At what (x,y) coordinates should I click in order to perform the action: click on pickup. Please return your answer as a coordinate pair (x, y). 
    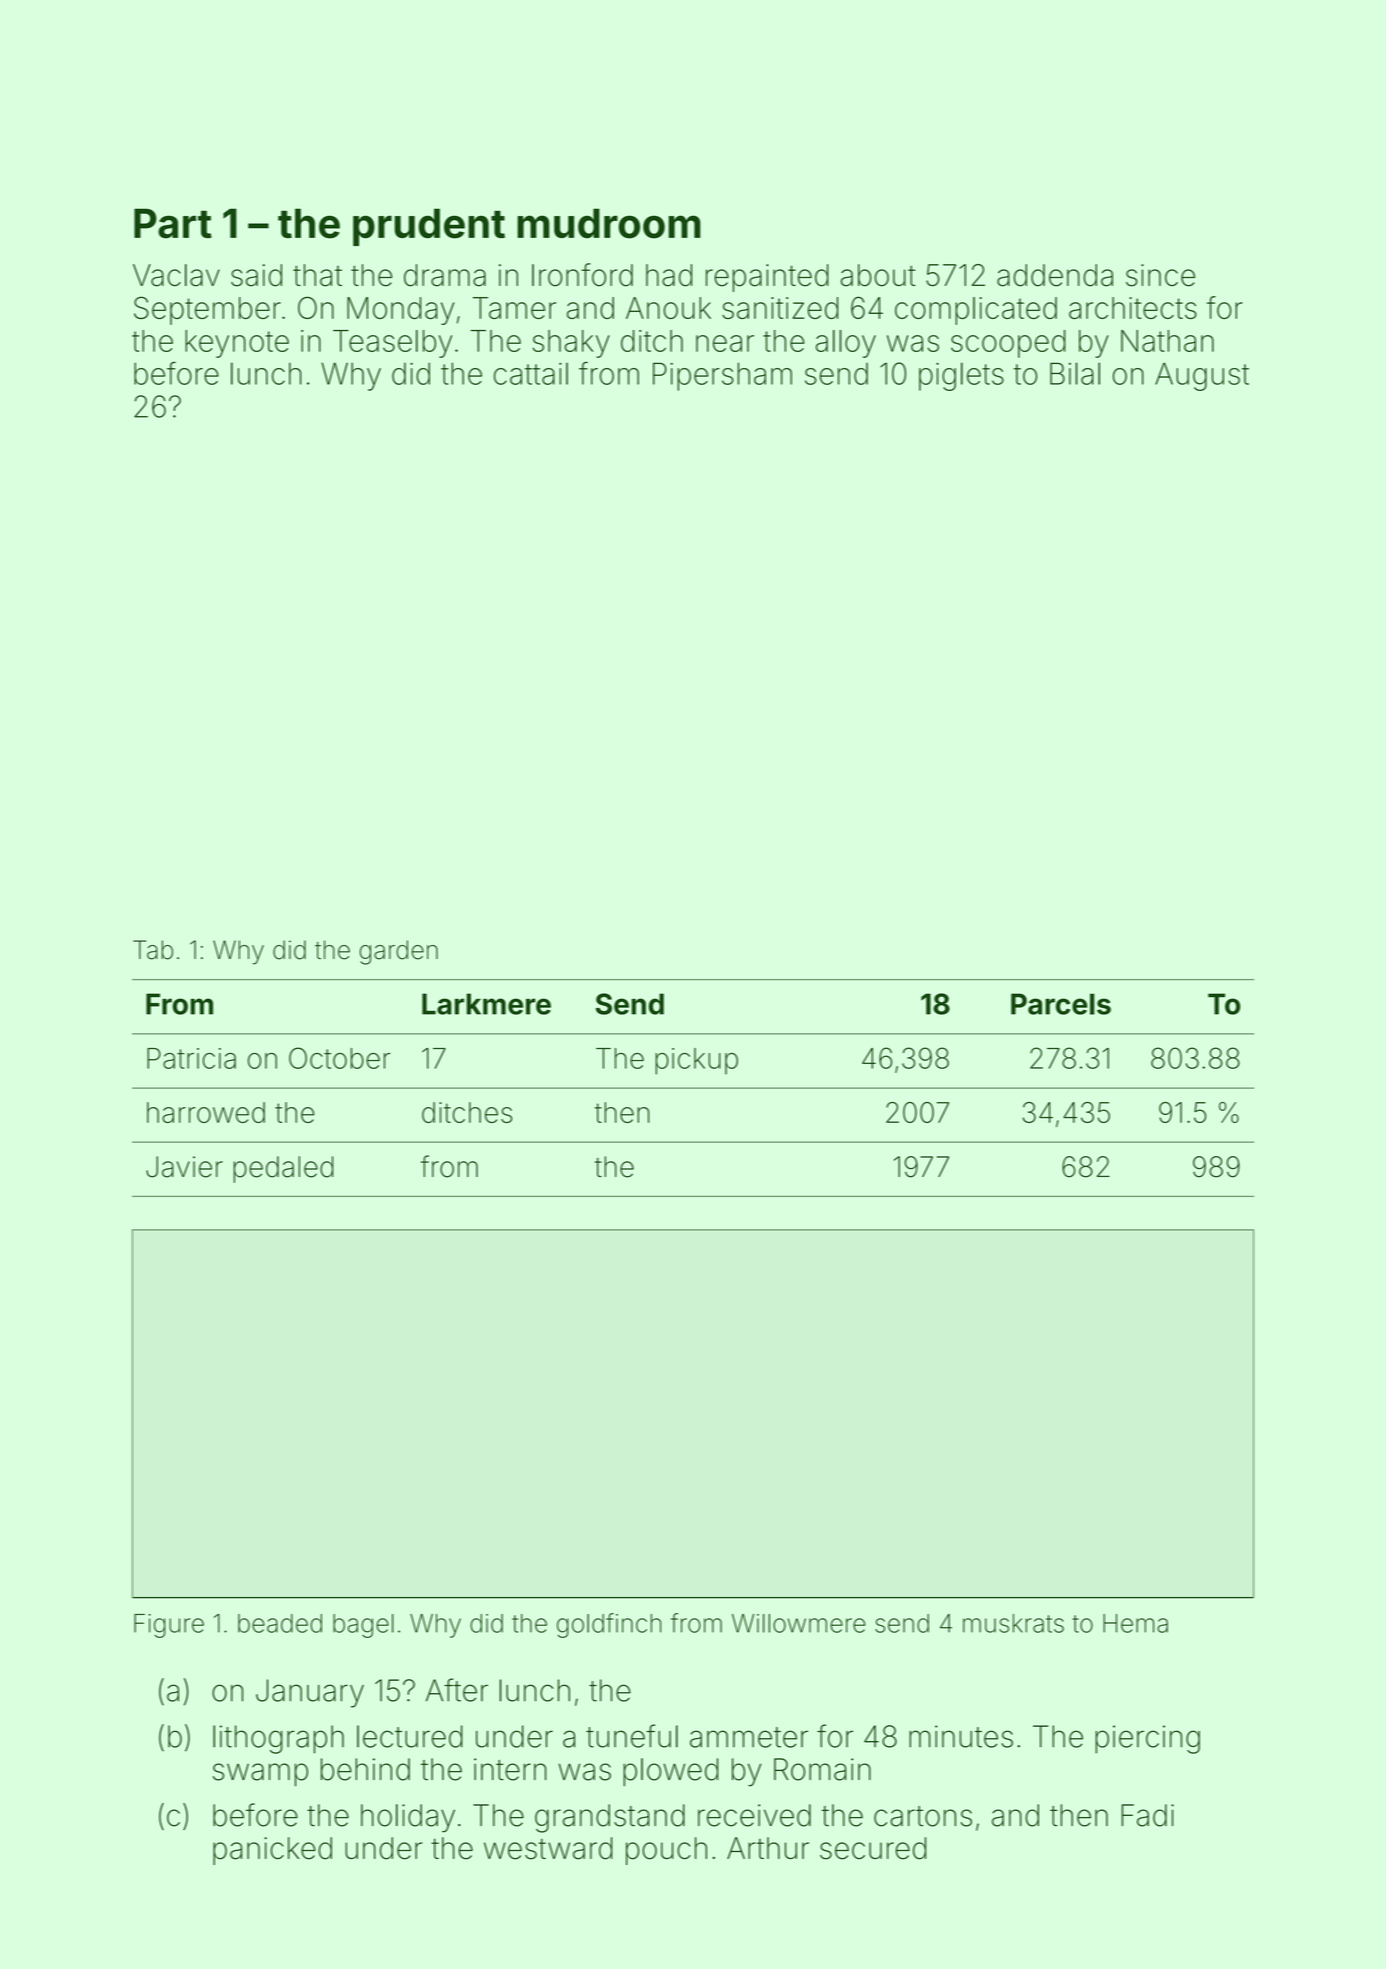
    Looking at the image, I should click on (696, 1061).
